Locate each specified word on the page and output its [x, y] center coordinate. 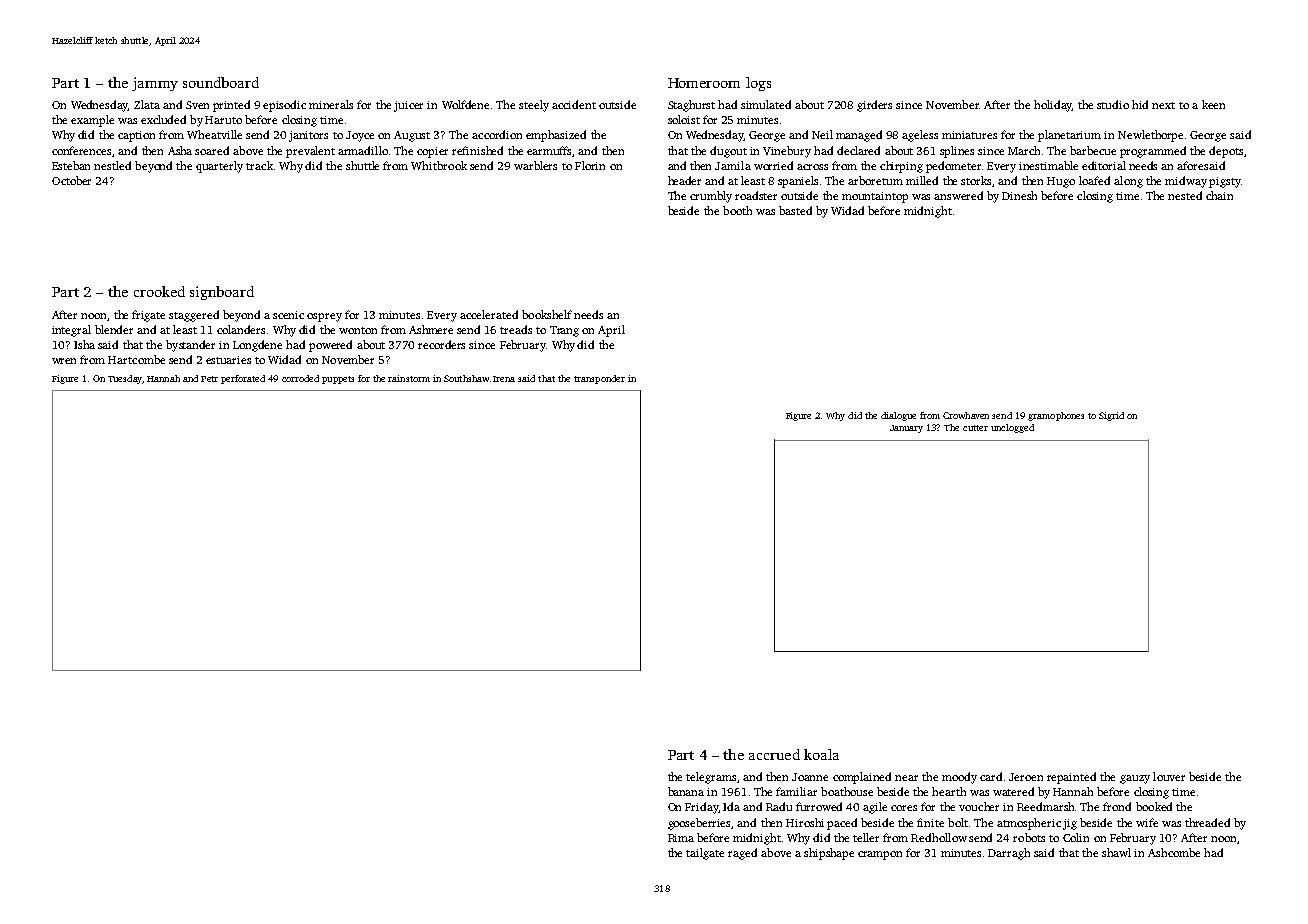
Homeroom [704, 83]
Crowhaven [966, 415]
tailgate [705, 854]
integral [71, 331]
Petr [209, 379]
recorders [441, 344]
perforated [243, 379]
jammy [155, 84]
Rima [681, 838]
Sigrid [1111, 416]
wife [1147, 822]
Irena [504, 379]
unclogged [1012, 428]
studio [1113, 104]
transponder [599, 379]
